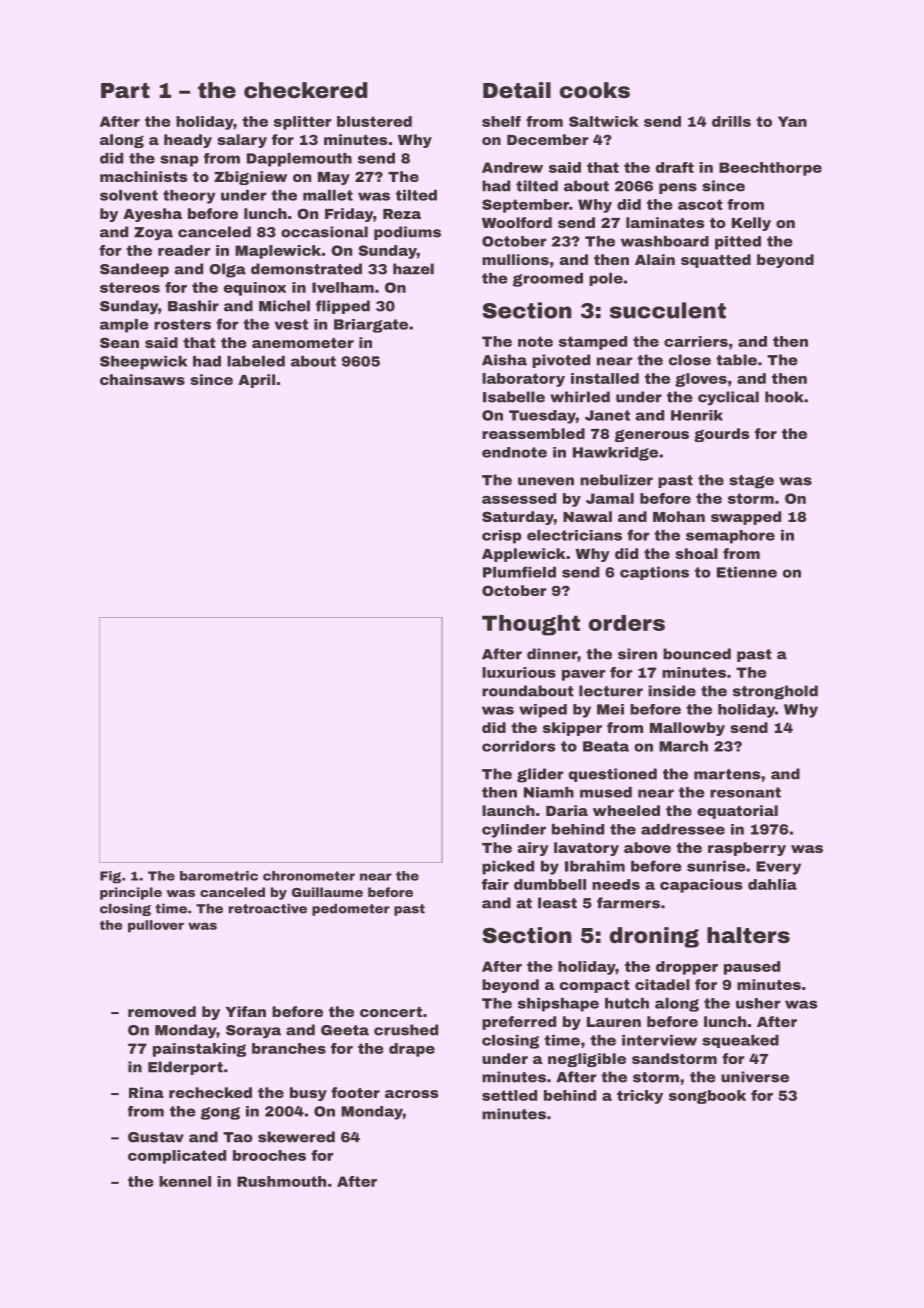 This document has height=1308, width=924. Describe the element at coordinates (548, 280) in the document. I see `groomed` at that location.
